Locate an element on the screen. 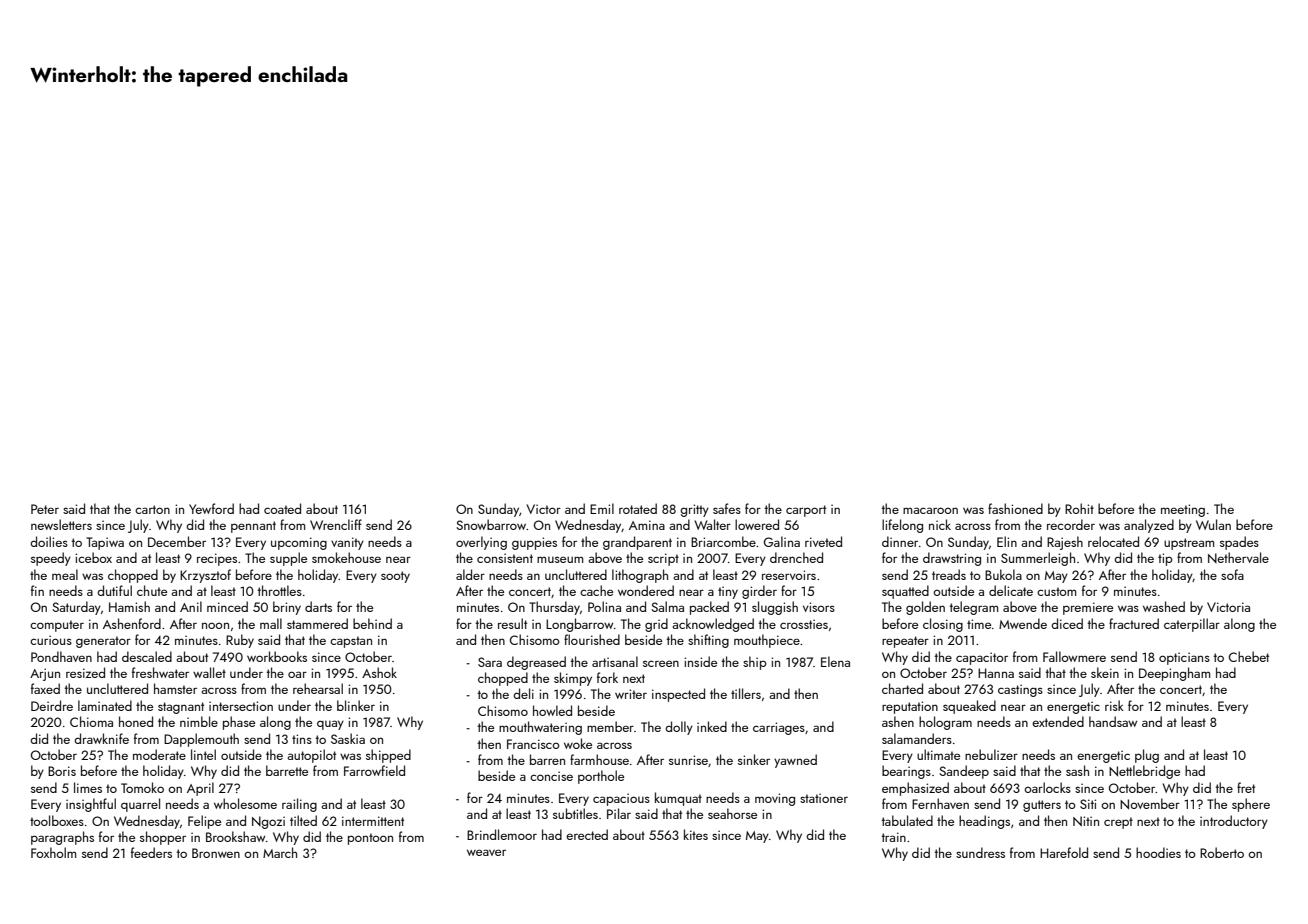 The height and width of the screenshot is (924, 1308). Deepingham is located at coordinates (1175, 674).
